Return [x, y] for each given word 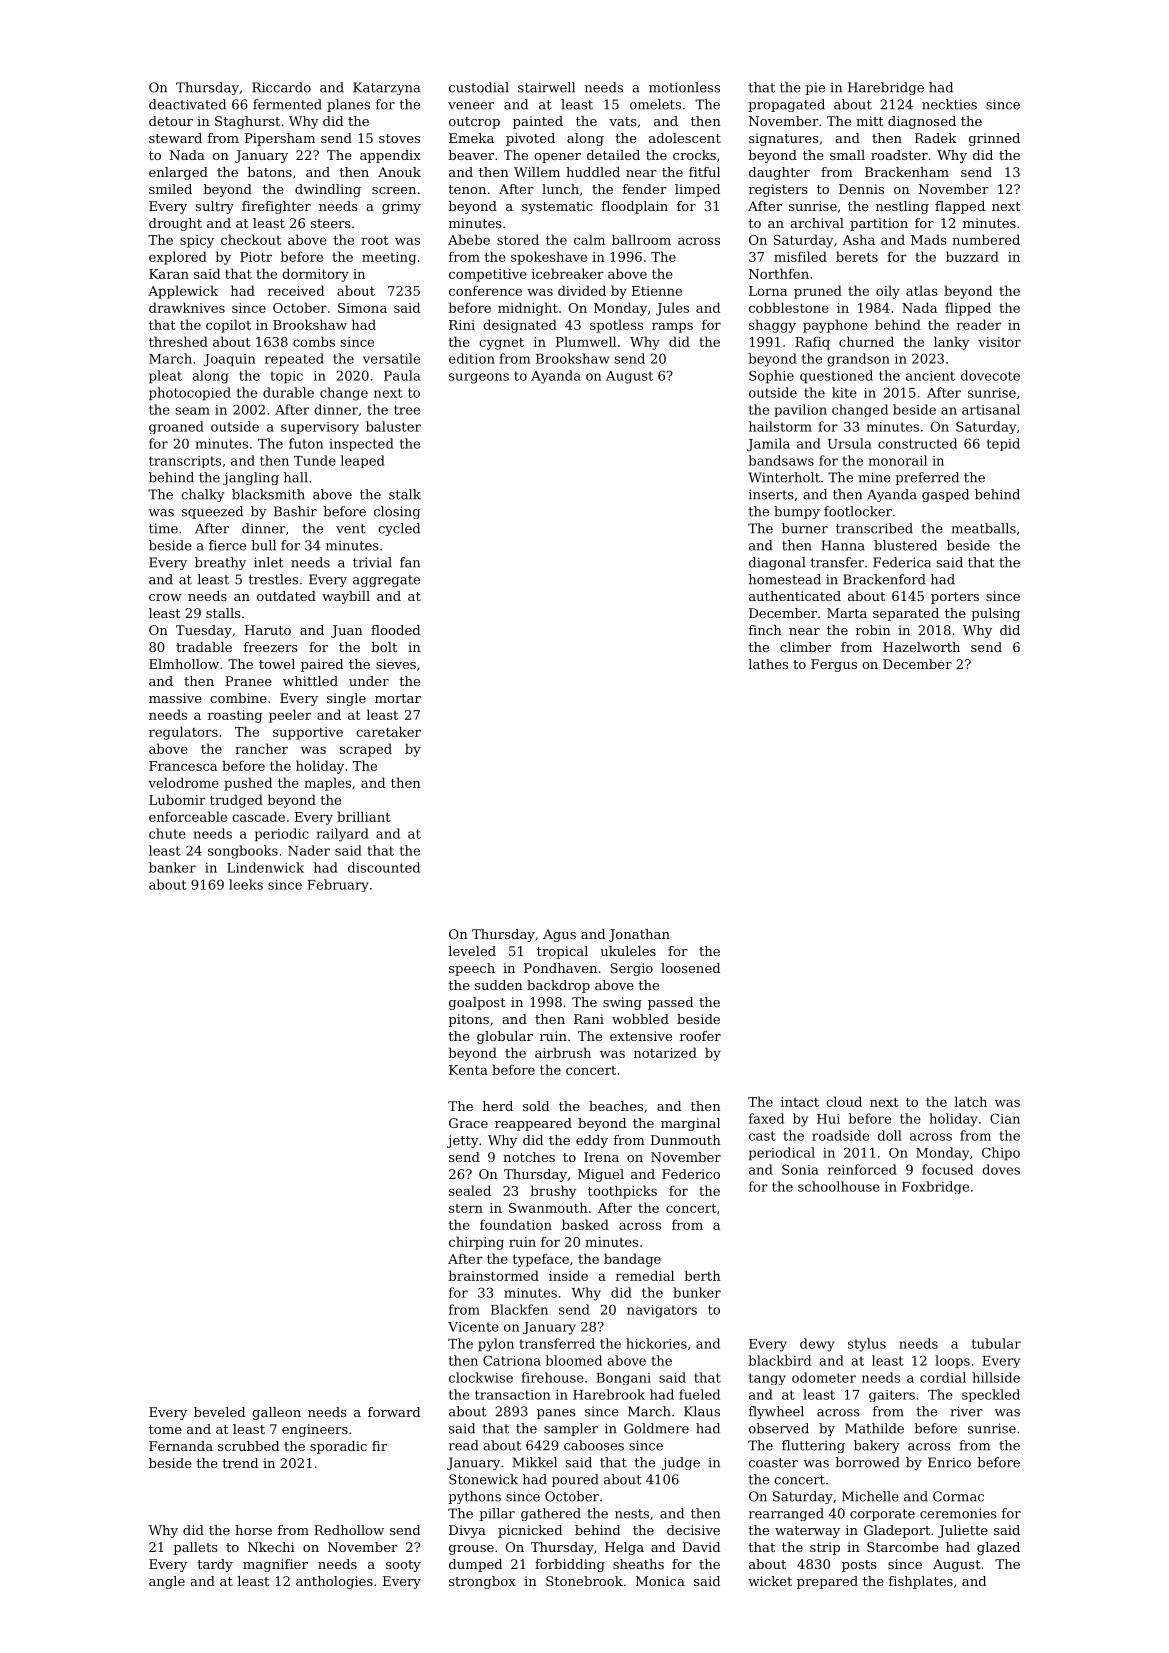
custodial [479, 87]
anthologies [334, 1582]
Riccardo [281, 87]
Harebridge [886, 88]
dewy [817, 1345]
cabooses [594, 1445]
